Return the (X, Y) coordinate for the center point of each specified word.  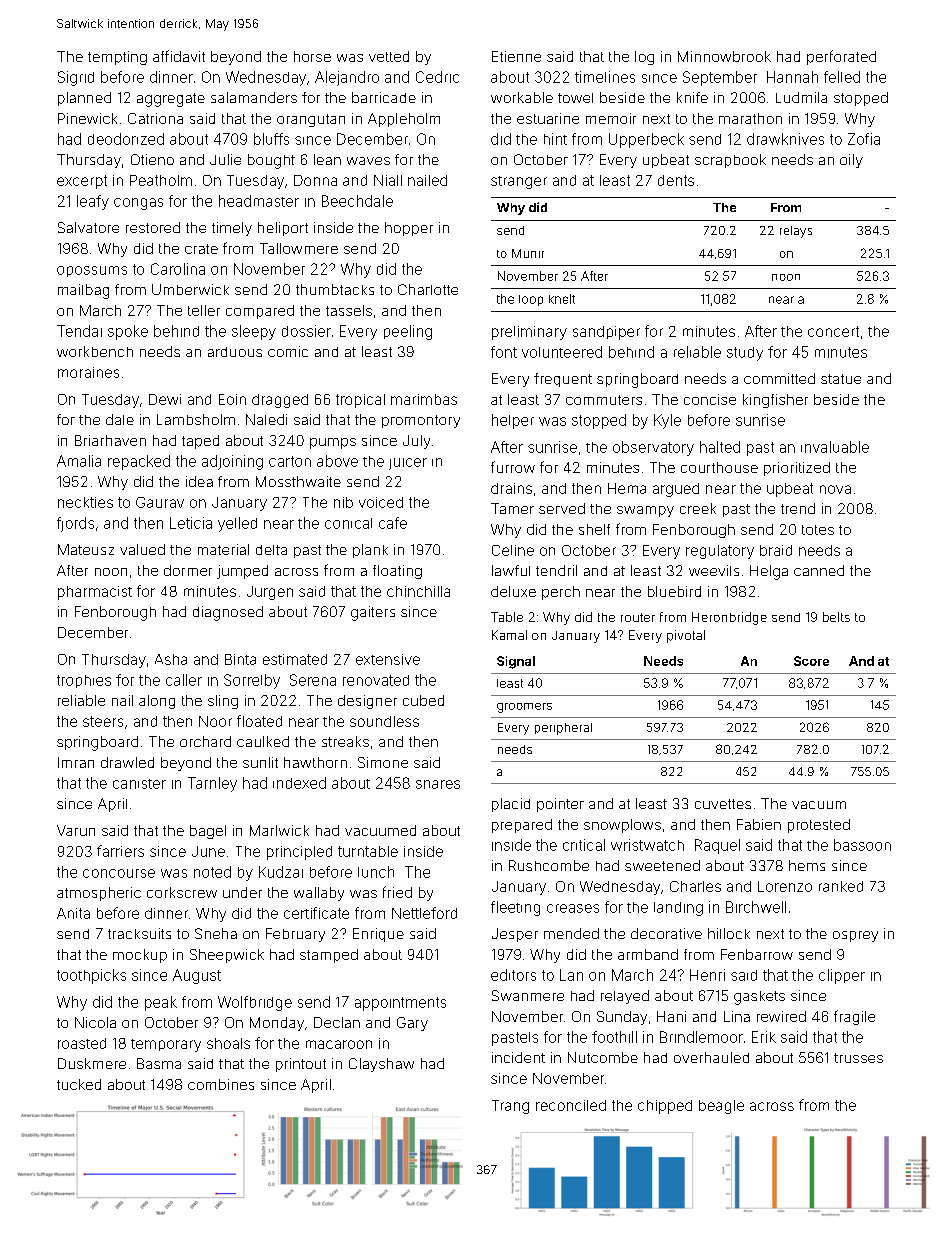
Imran (76, 762)
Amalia (79, 461)
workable (522, 97)
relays (796, 232)
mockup (140, 956)
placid (511, 805)
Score (811, 661)
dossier (306, 331)
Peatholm (161, 180)
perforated (841, 57)
